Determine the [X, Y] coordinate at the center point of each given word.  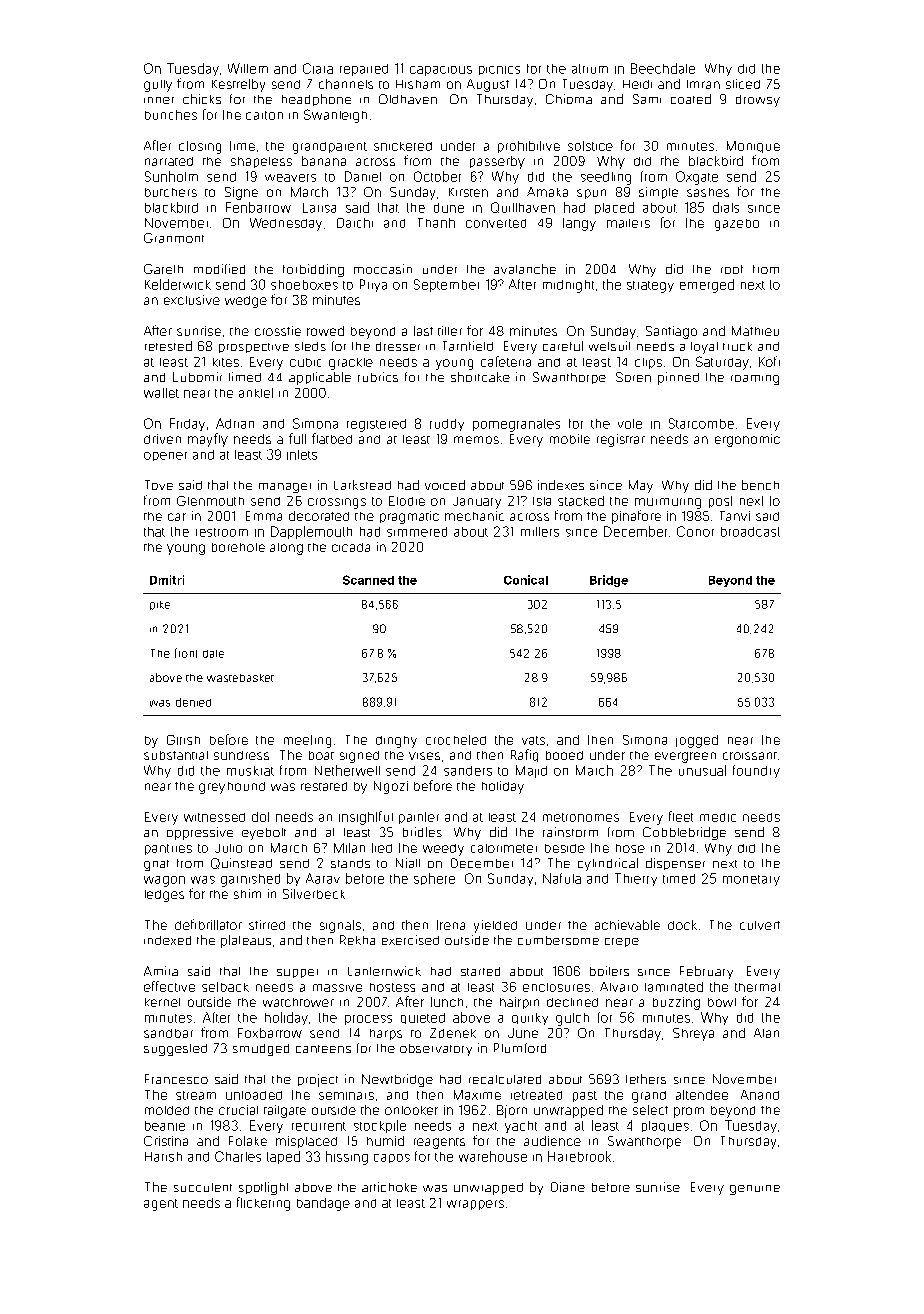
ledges [164, 896]
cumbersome [558, 940]
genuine [755, 1190]
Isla [542, 501]
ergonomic [747, 440]
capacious [441, 71]
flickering [263, 1204]
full [297, 438]
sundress [241, 755]
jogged [697, 741]
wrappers [475, 1205]
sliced [743, 84]
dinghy [396, 742]
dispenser [675, 864]
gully [158, 86]
